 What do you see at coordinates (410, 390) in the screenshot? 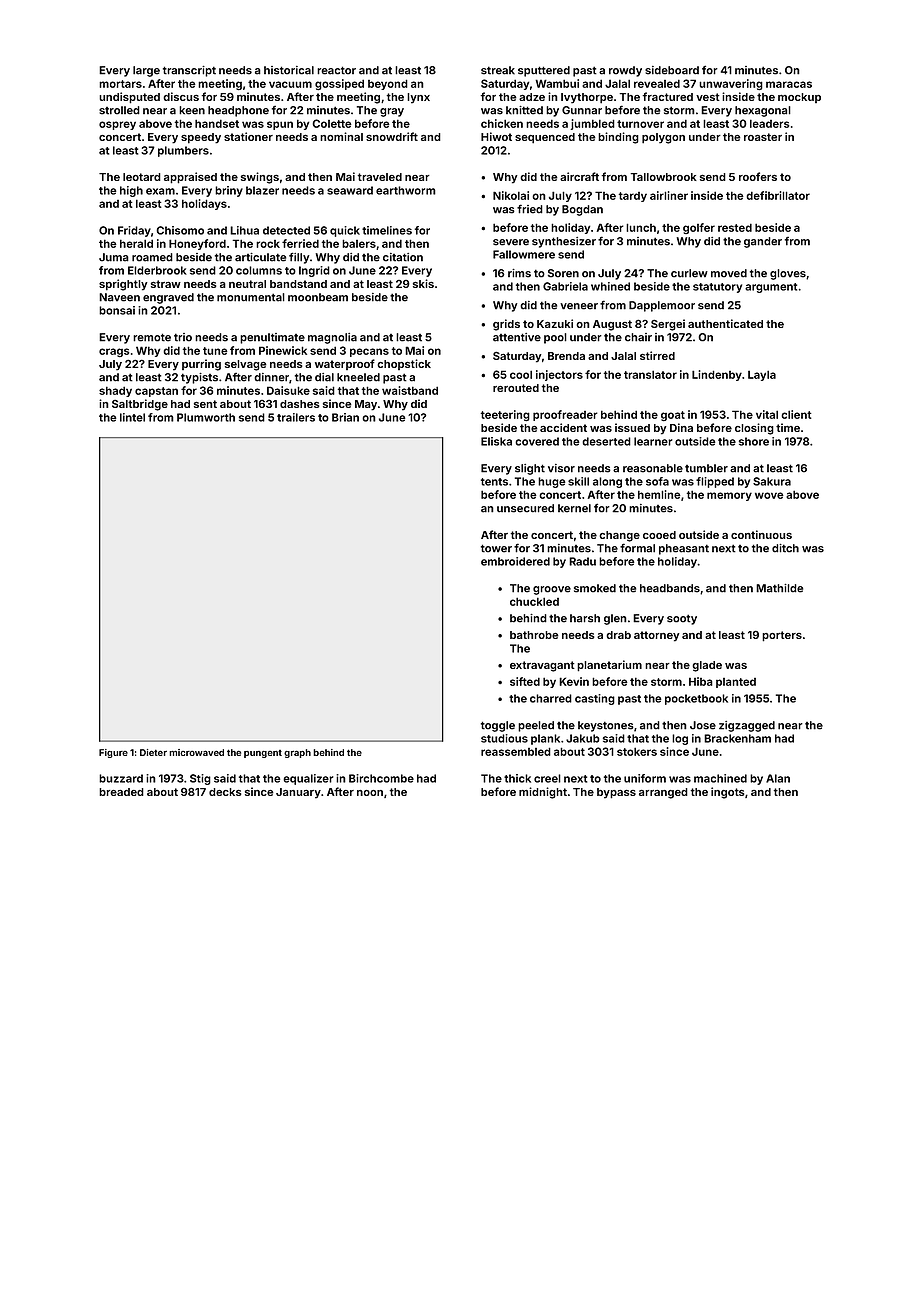
I see `waistband` at bounding box center [410, 390].
